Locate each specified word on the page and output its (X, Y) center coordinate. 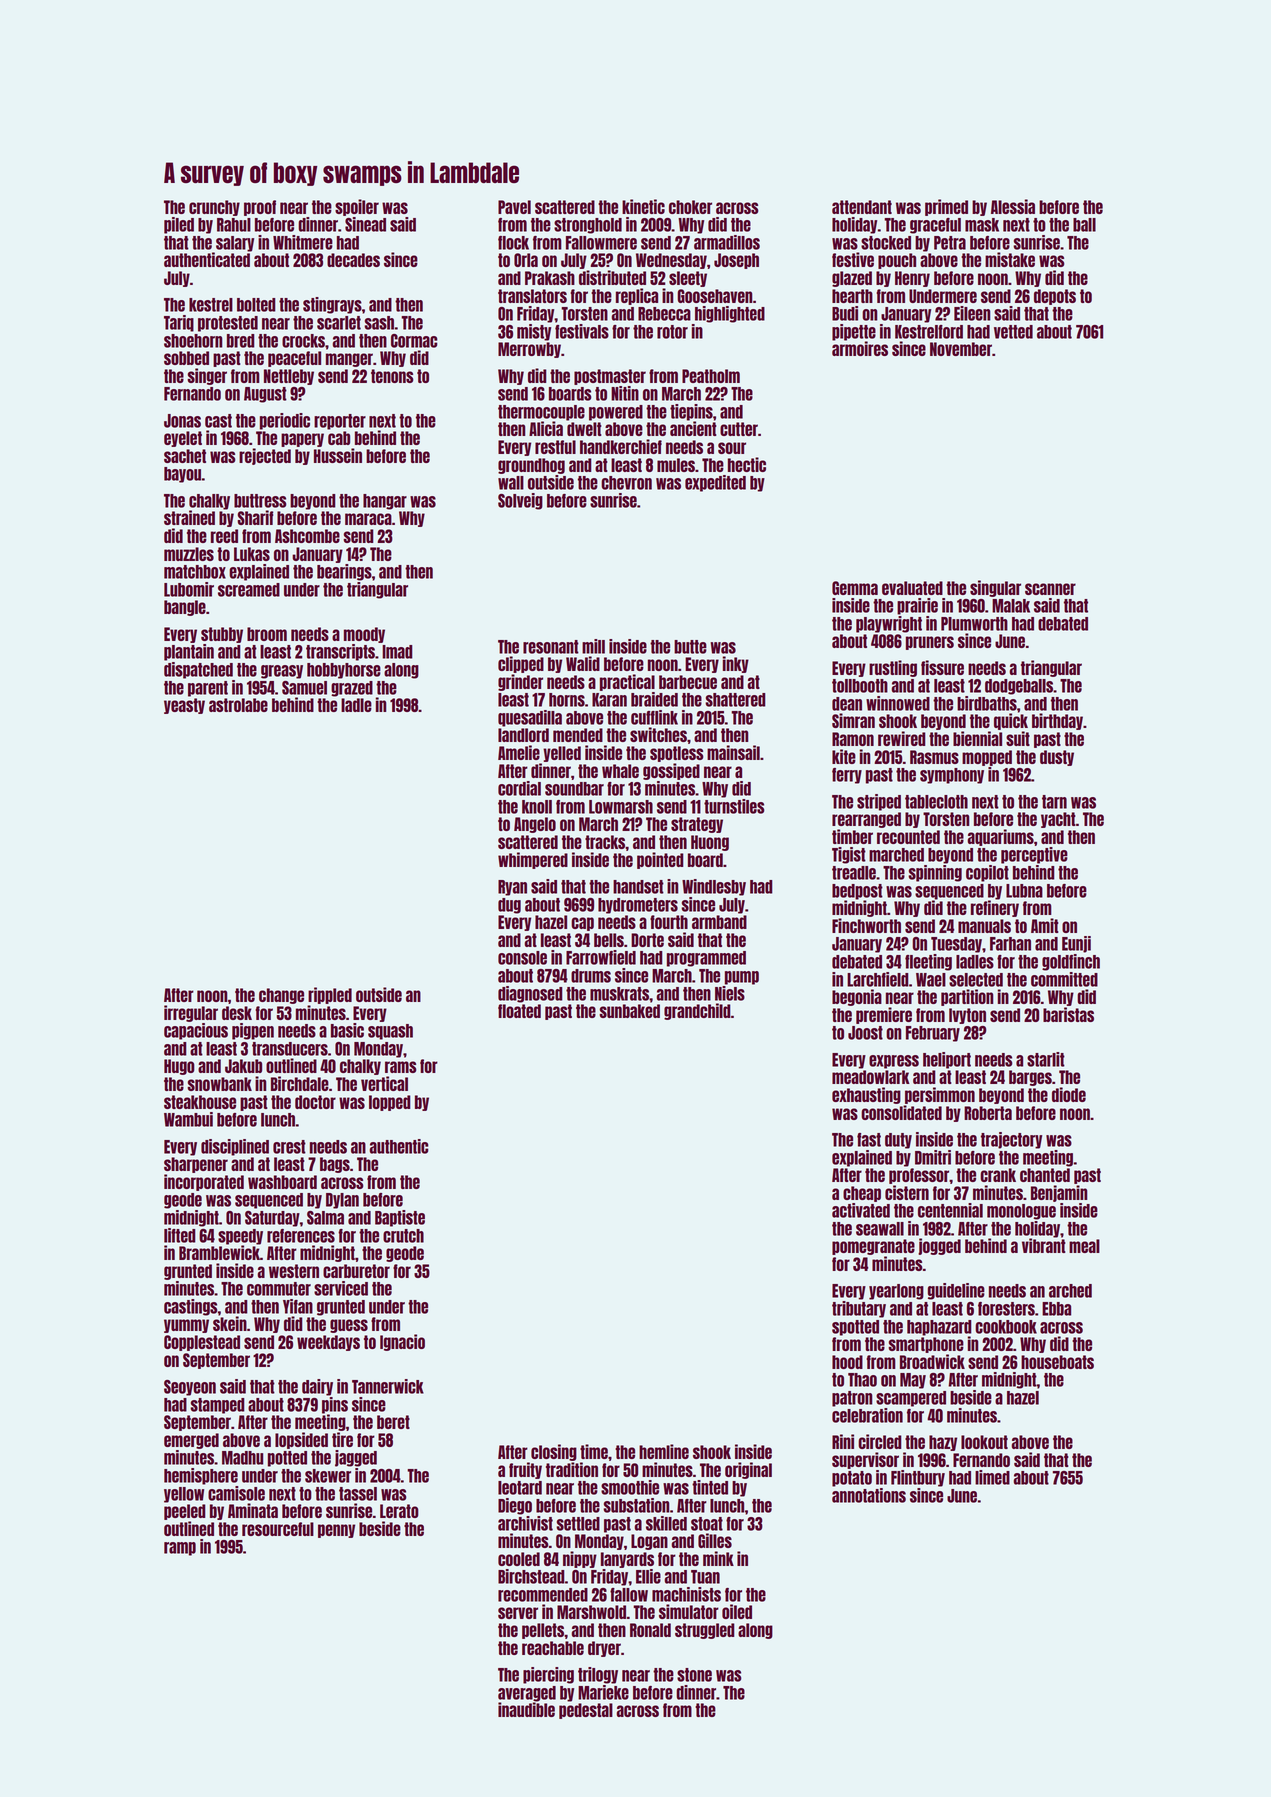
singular (995, 588)
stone (694, 1675)
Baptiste (400, 1218)
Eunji (1076, 944)
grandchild (697, 1011)
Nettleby (289, 377)
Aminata (253, 1510)
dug (509, 906)
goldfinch (1071, 962)
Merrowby (529, 350)
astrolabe (238, 705)
